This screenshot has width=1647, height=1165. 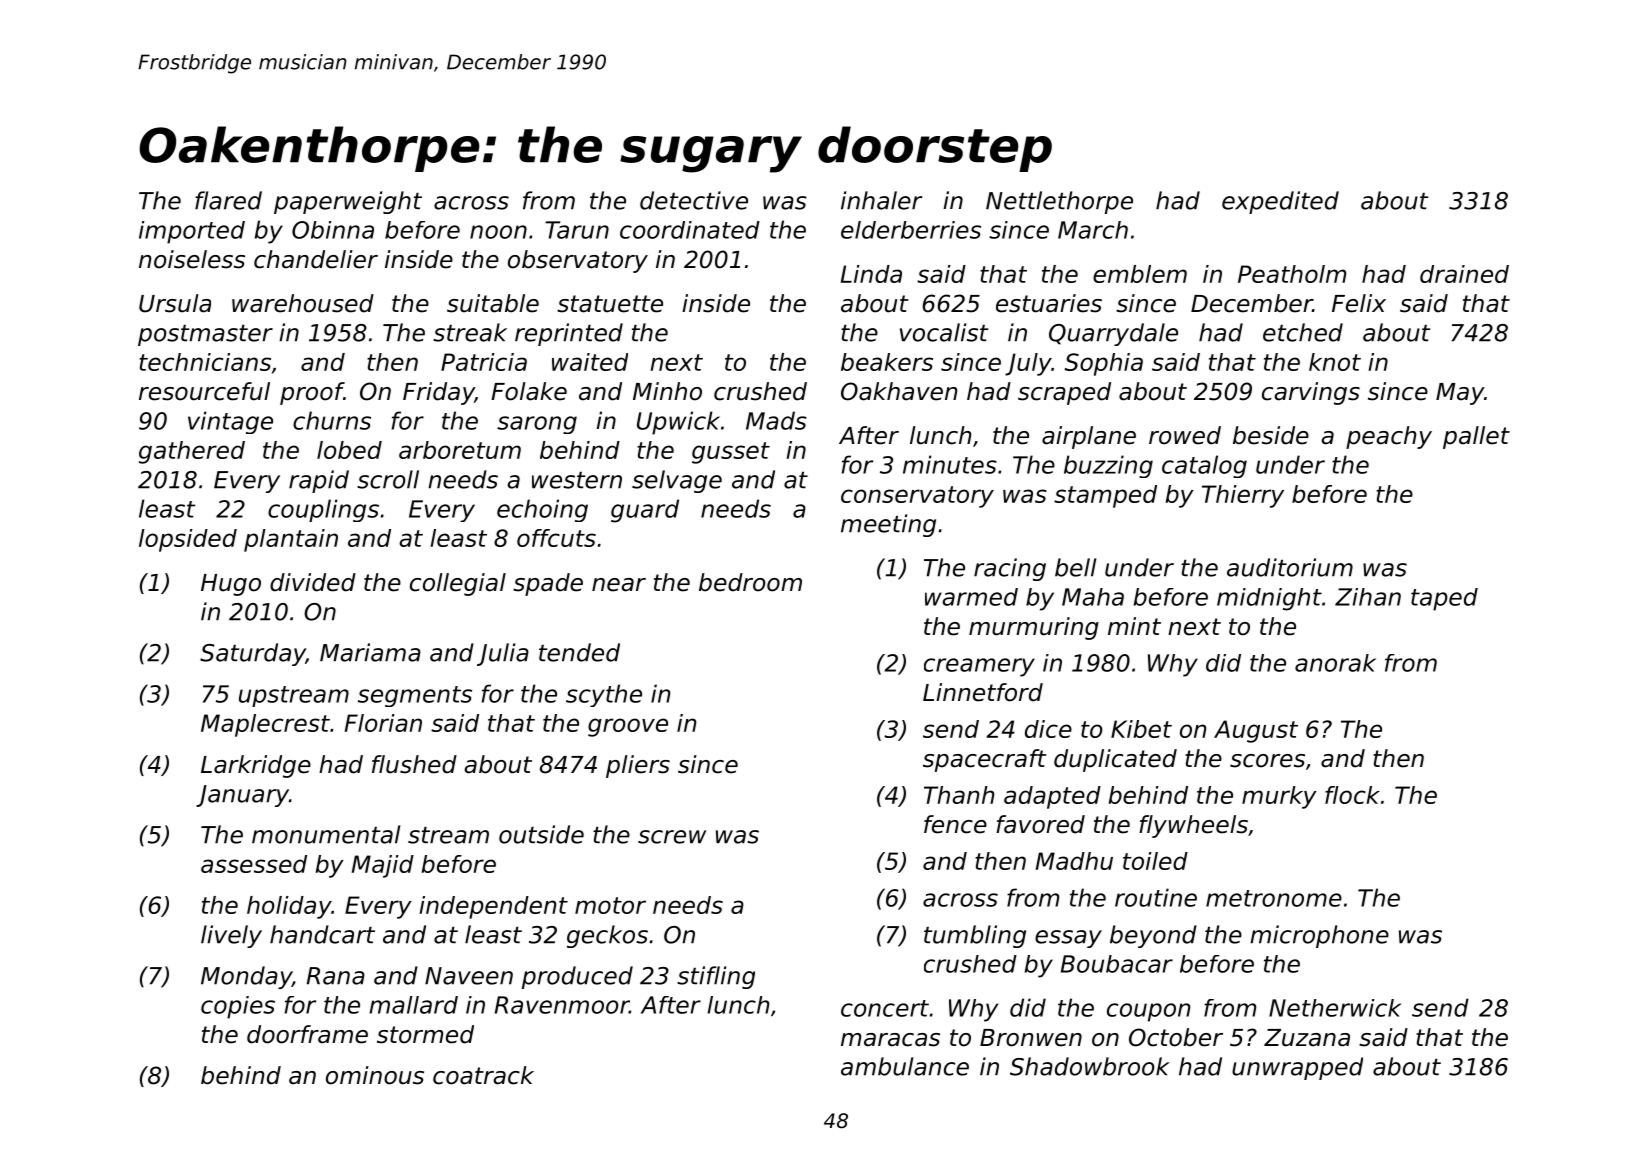 I want to click on flared, so click(x=228, y=200).
